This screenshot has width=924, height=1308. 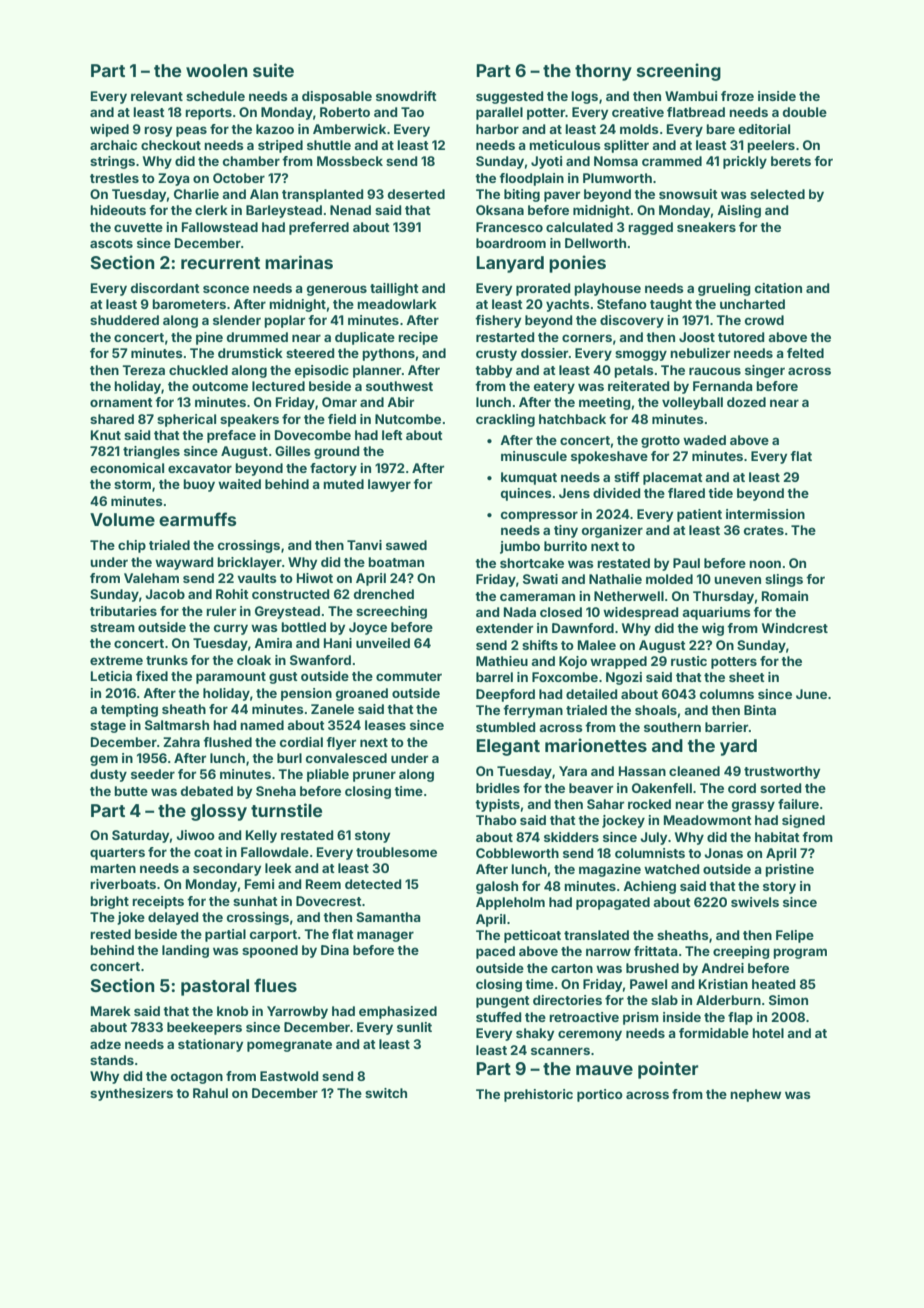 What do you see at coordinates (186, 420) in the screenshot?
I see `spherical` at bounding box center [186, 420].
